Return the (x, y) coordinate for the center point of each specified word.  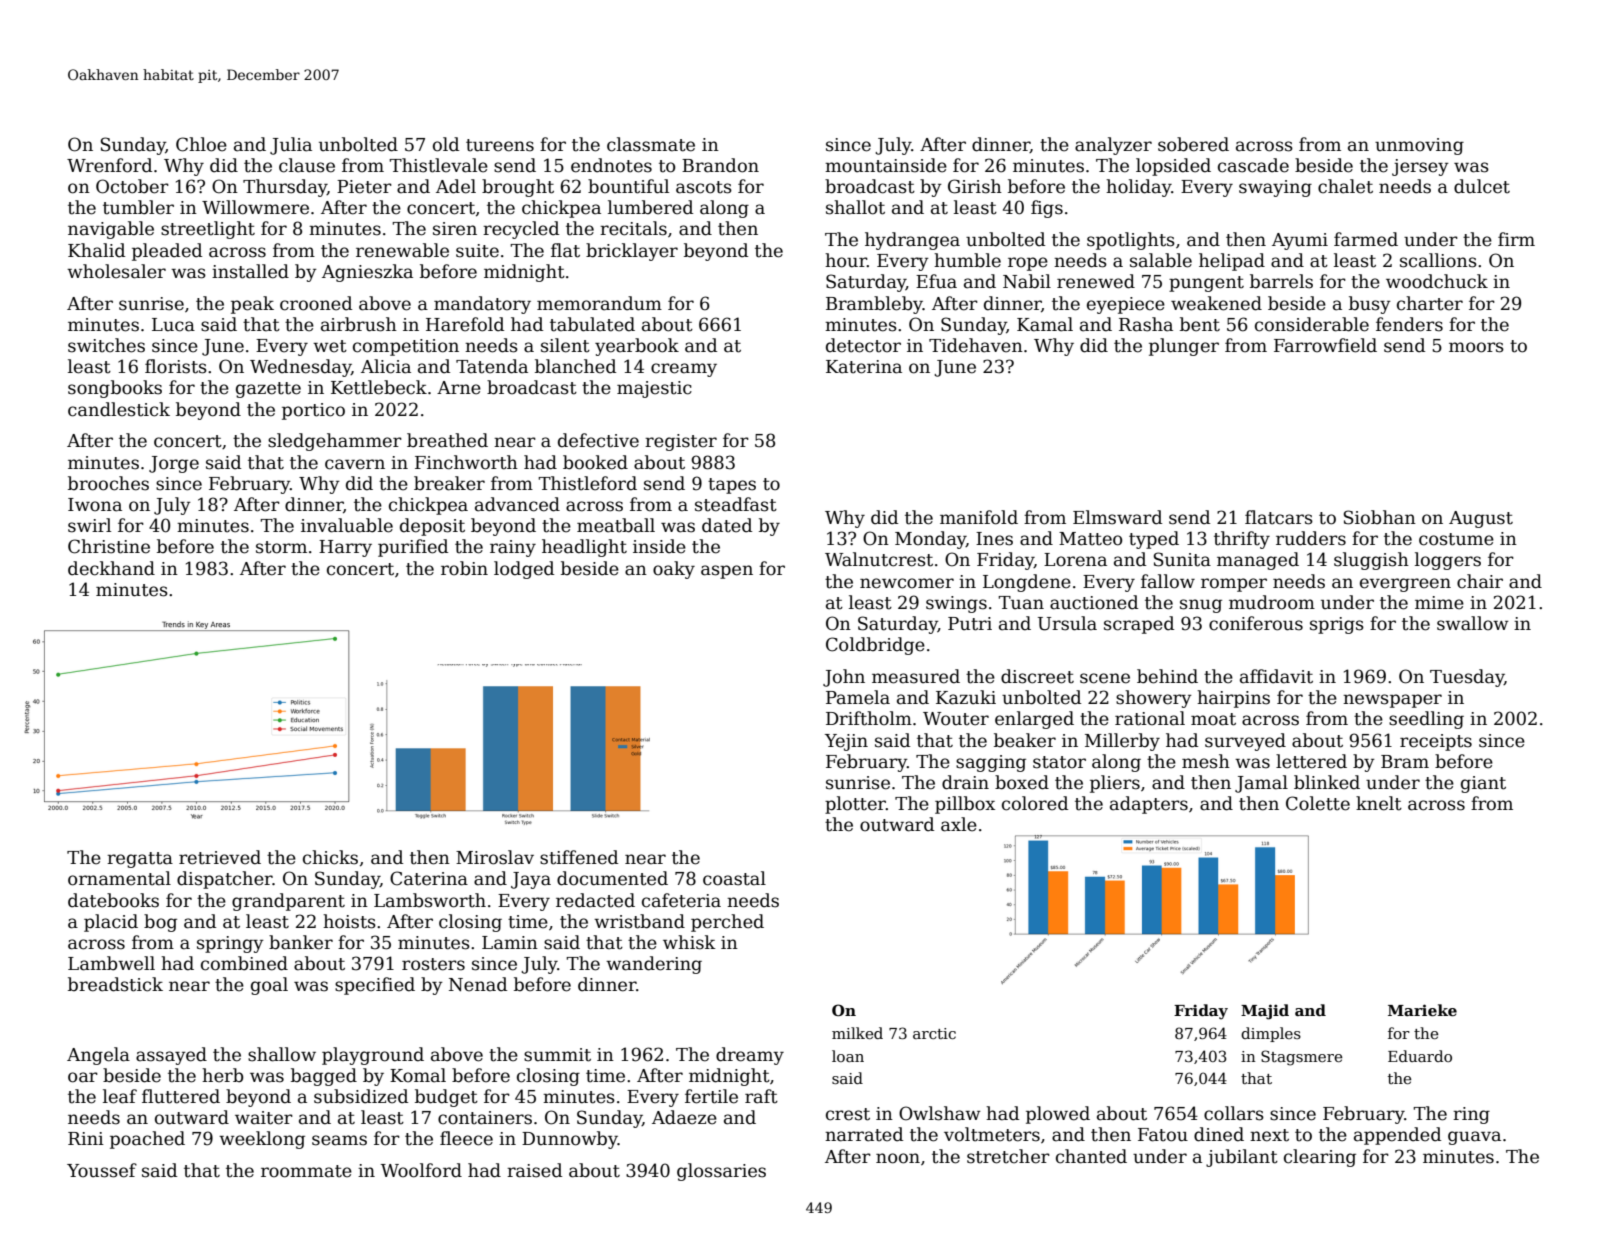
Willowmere (255, 207)
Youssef (102, 1170)
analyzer (1113, 146)
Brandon (720, 165)
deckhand (111, 568)
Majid (1265, 1012)
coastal (734, 878)
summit (557, 1055)
